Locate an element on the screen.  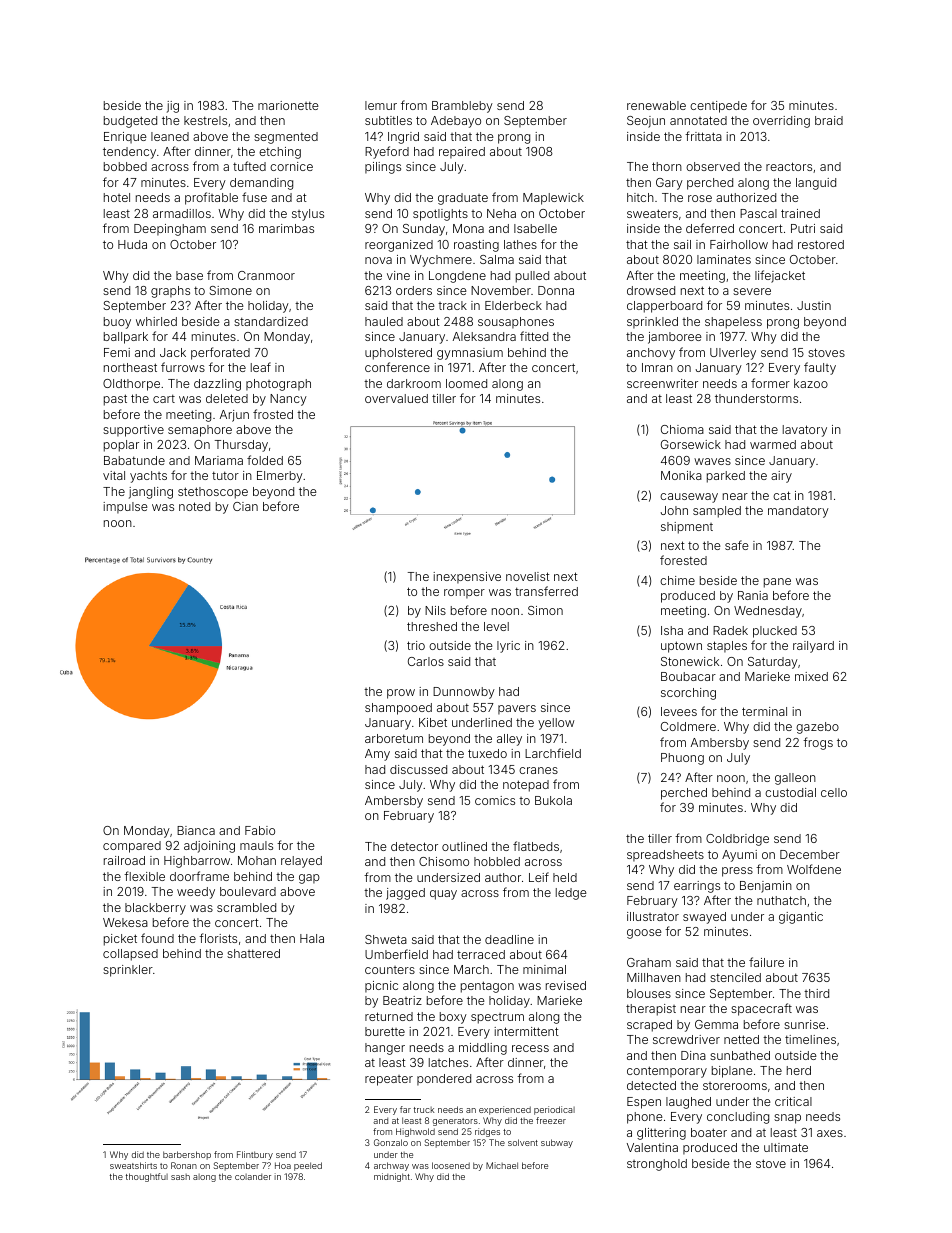
braid is located at coordinates (829, 120).
